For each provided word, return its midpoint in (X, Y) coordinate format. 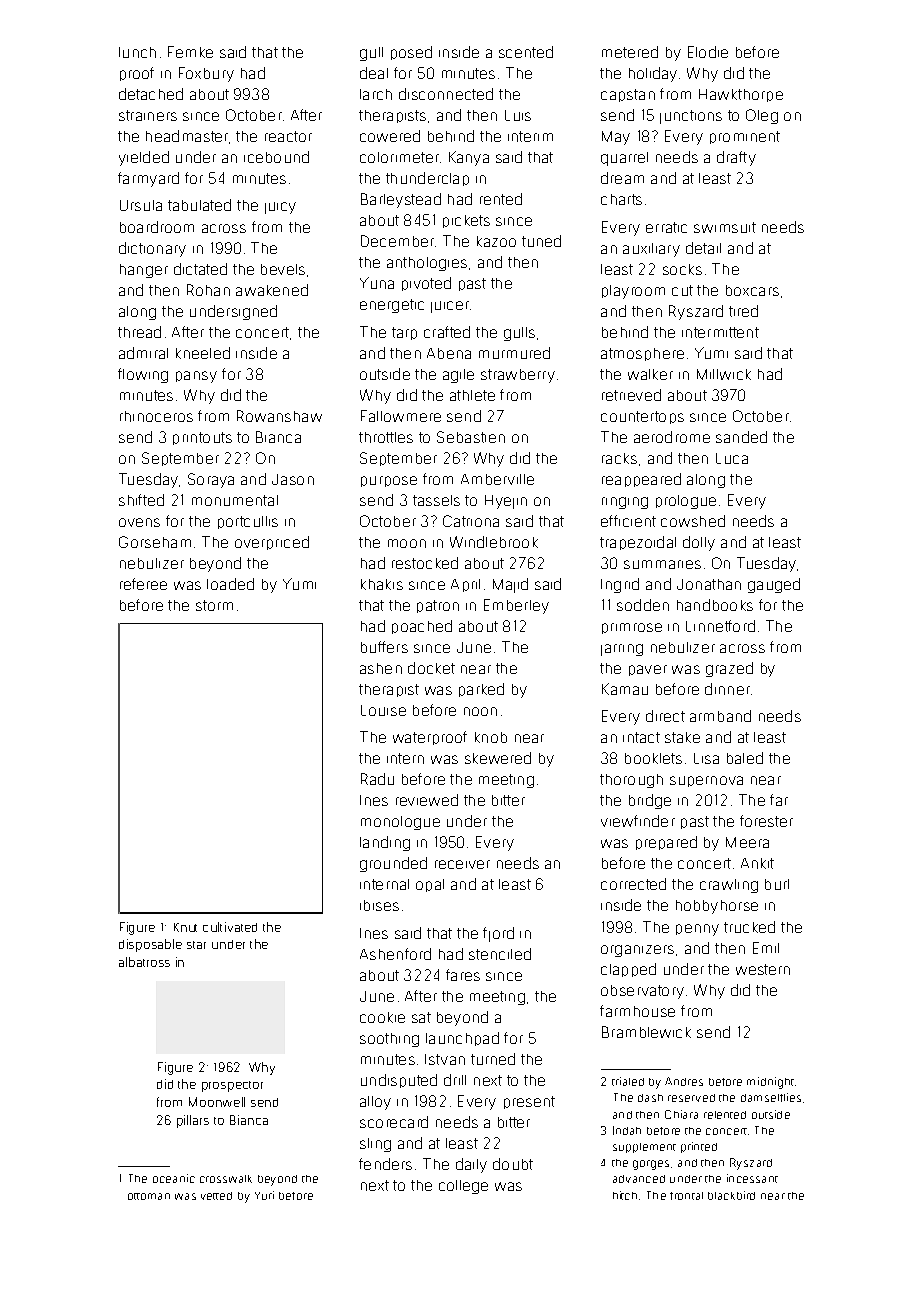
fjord (498, 934)
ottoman (149, 1196)
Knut (185, 927)
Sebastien (471, 437)
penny (697, 930)
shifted (141, 500)
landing (385, 843)
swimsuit (725, 227)
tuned (541, 241)
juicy (280, 208)
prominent (745, 137)
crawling (729, 886)
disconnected (446, 94)
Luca (732, 458)
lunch (137, 52)
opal (430, 885)
